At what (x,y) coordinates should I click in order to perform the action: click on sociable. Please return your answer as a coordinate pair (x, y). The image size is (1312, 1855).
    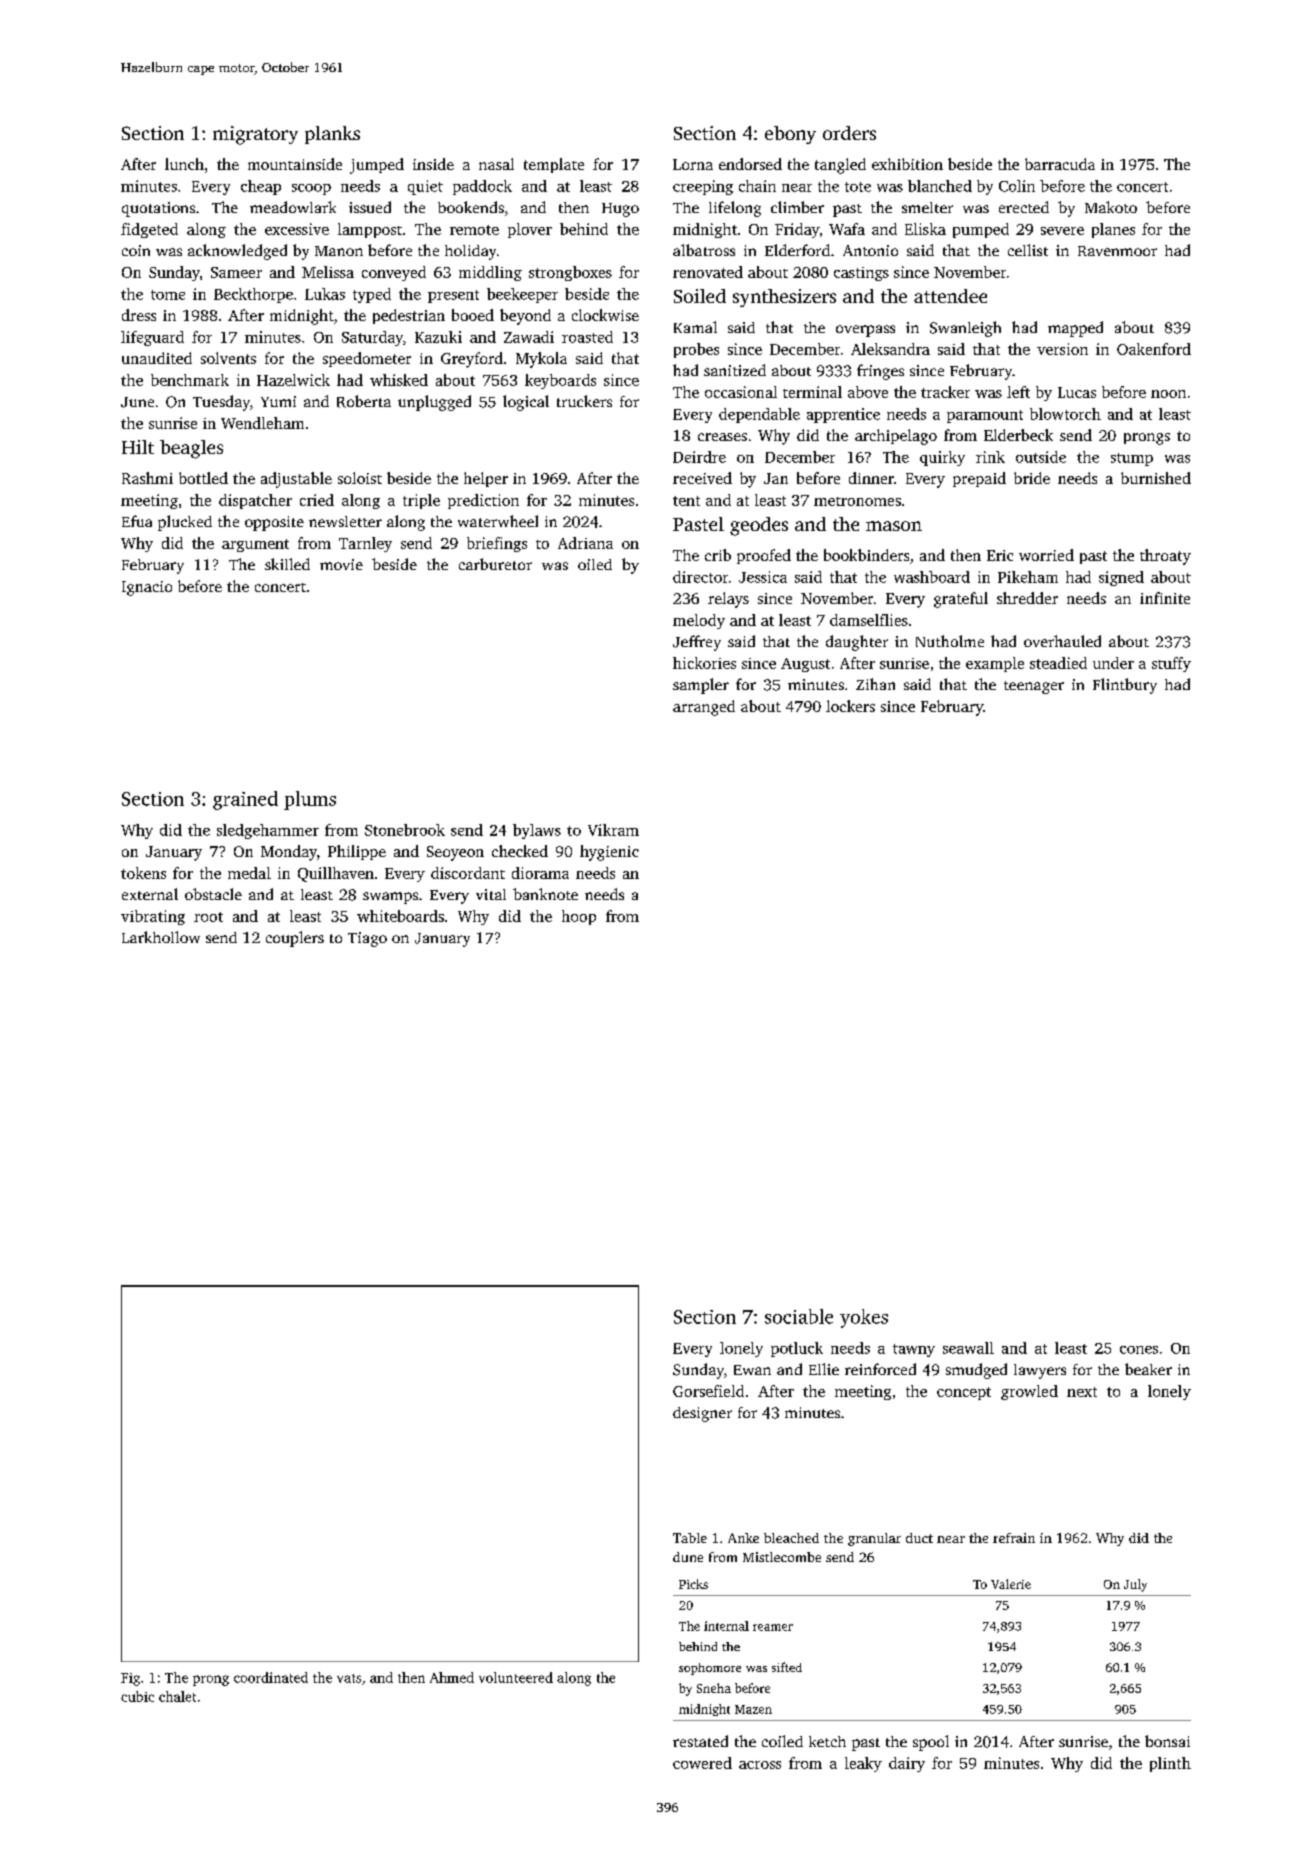
    Looking at the image, I should click on (799, 1316).
